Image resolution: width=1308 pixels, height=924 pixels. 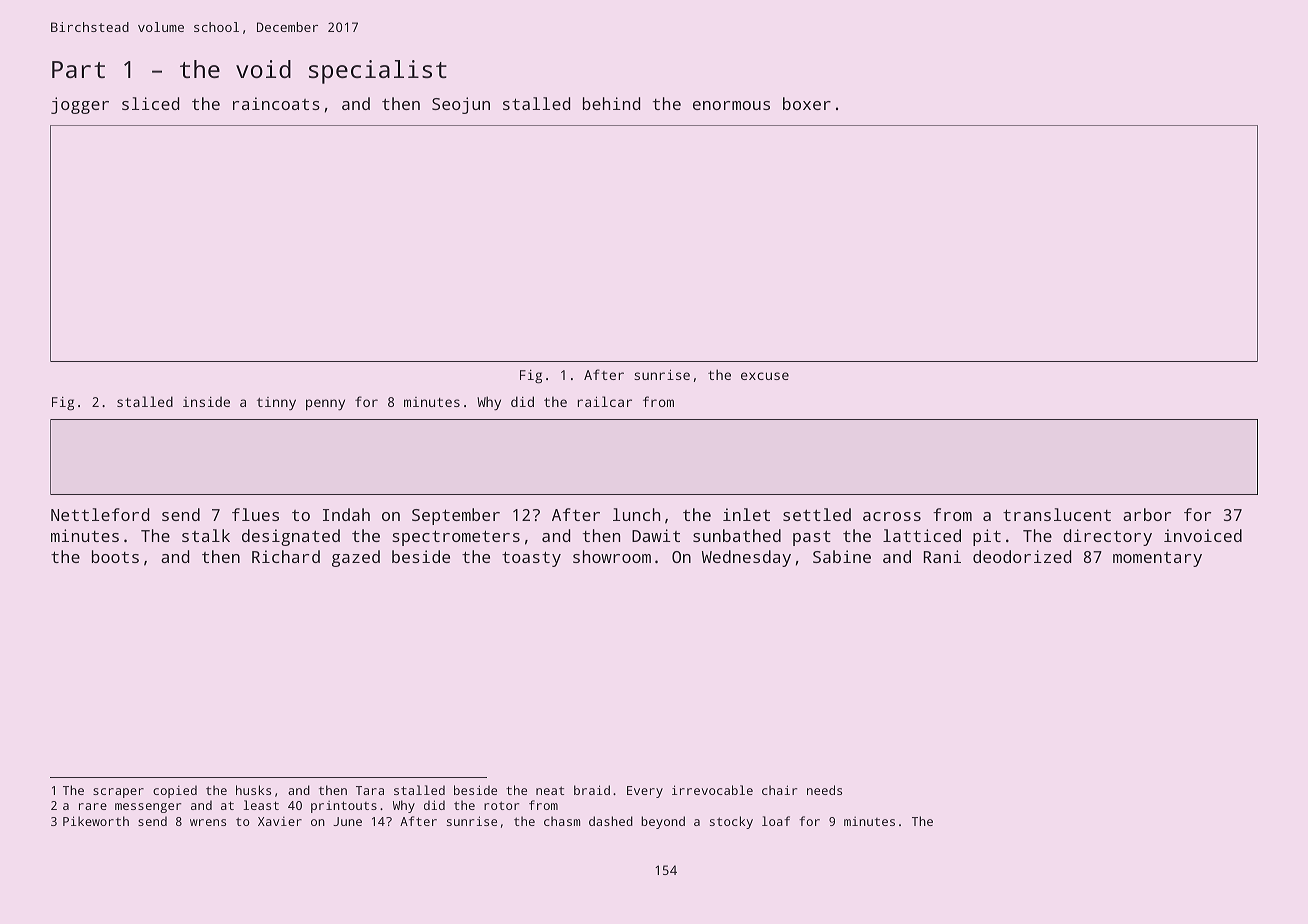 I want to click on boxer, so click(x=807, y=103).
